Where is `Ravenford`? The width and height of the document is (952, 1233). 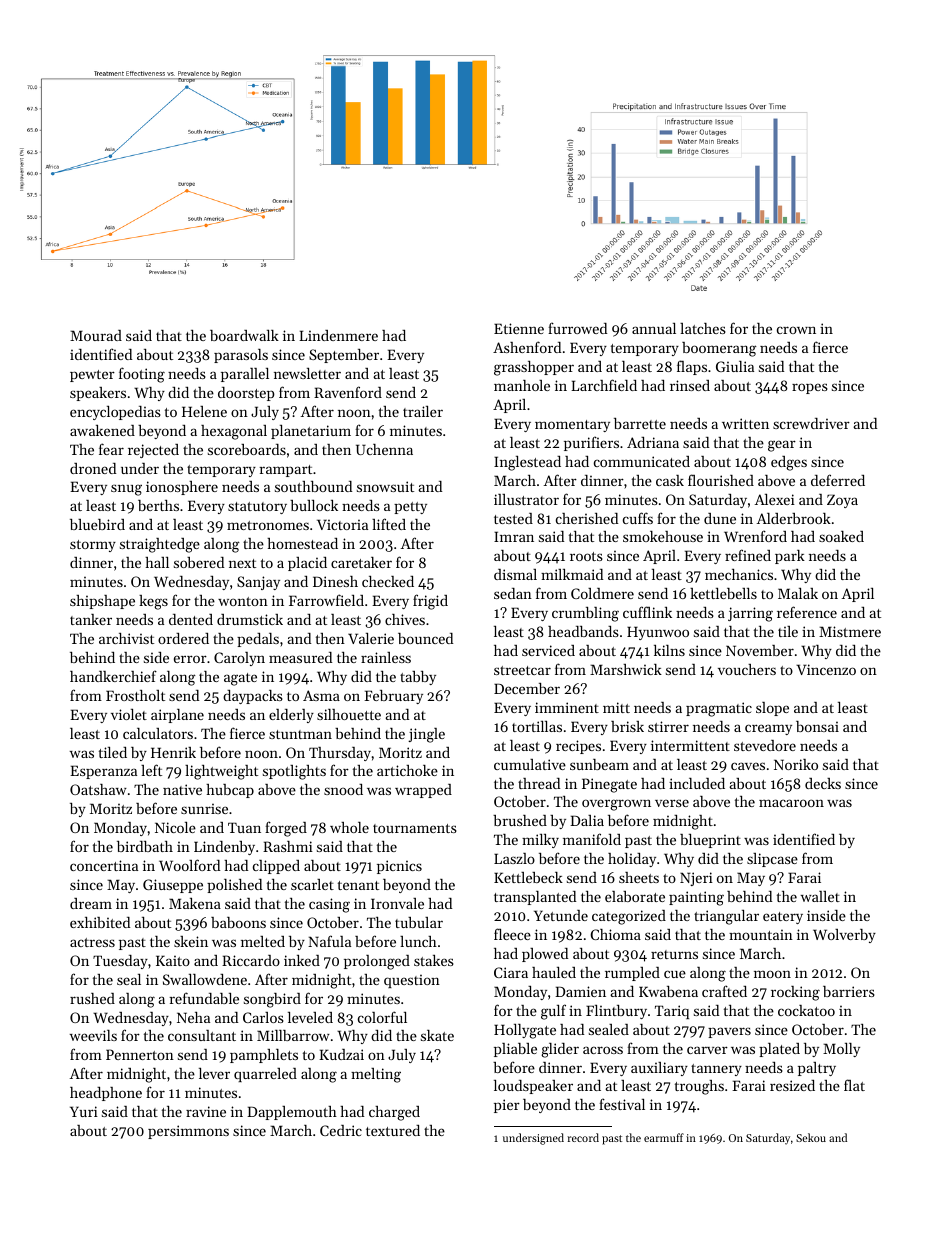 Ravenford is located at coordinates (348, 392).
